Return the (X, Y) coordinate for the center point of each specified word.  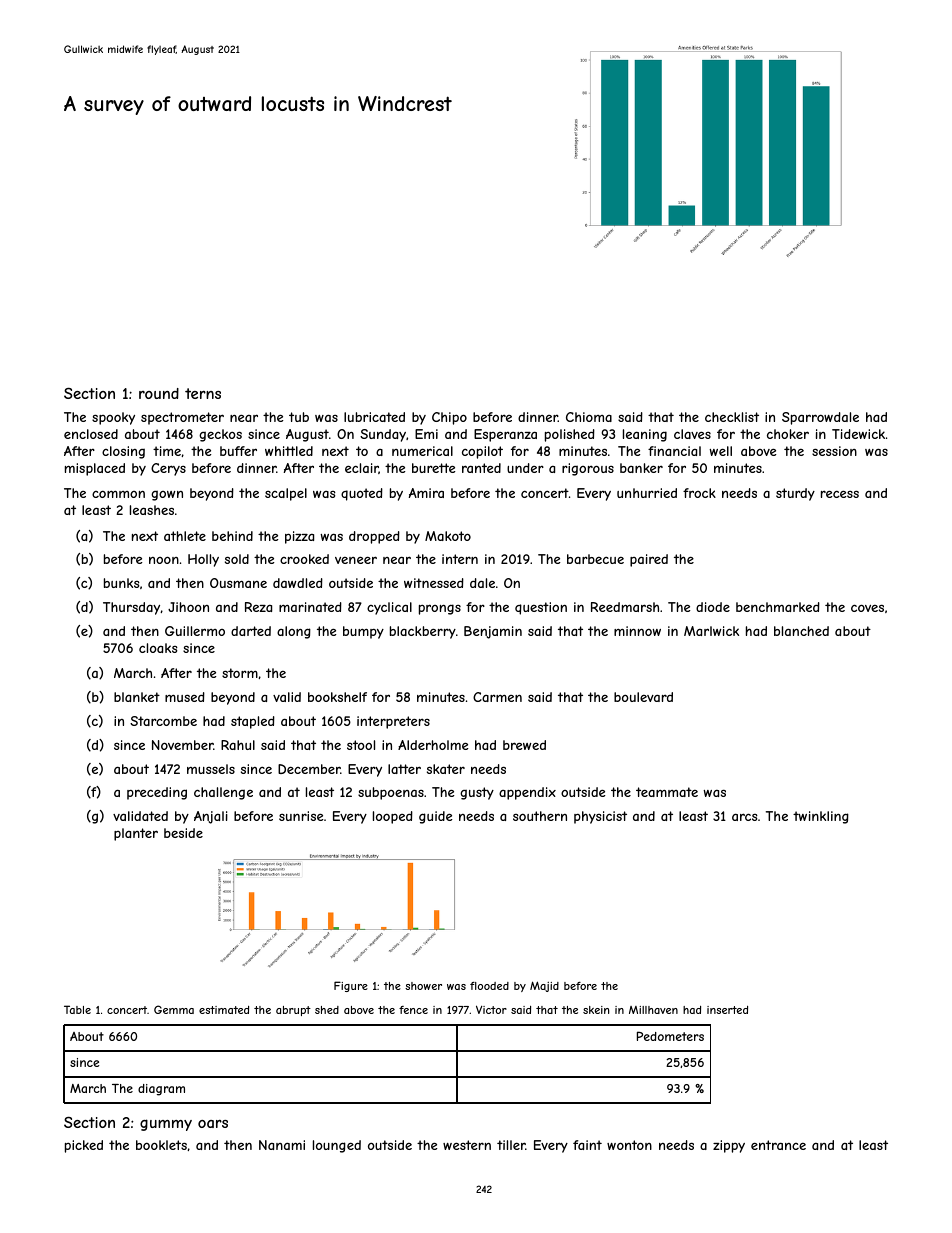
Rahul (238, 745)
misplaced (95, 469)
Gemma (174, 1009)
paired (649, 560)
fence (413, 1010)
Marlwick (711, 631)
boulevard (643, 697)
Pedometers (670, 1036)
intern (460, 559)
